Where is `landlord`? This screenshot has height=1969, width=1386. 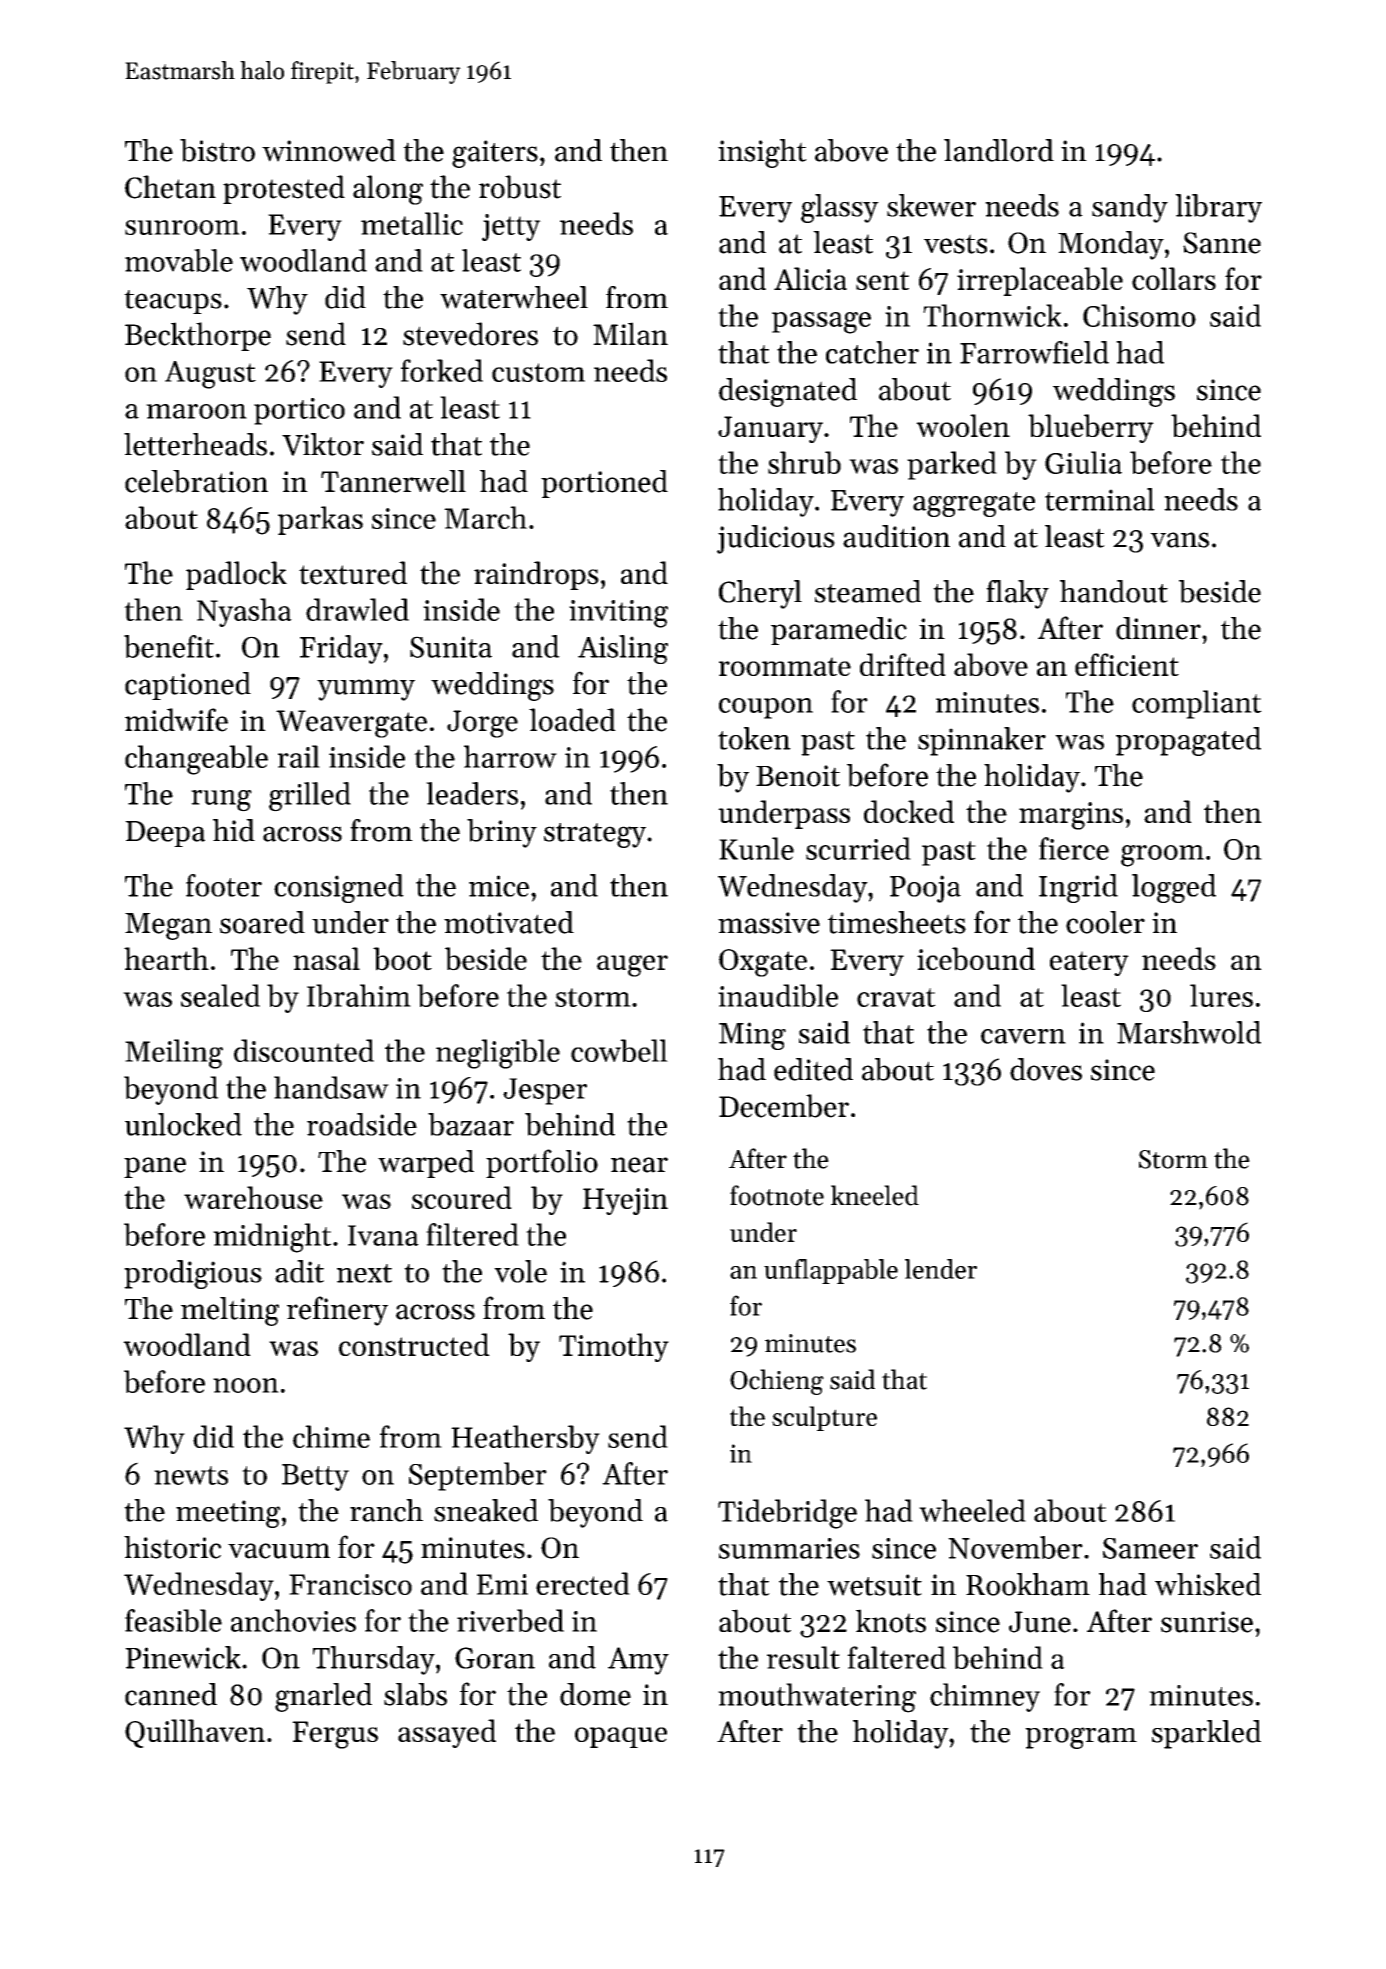
landlord is located at coordinates (999, 150).
